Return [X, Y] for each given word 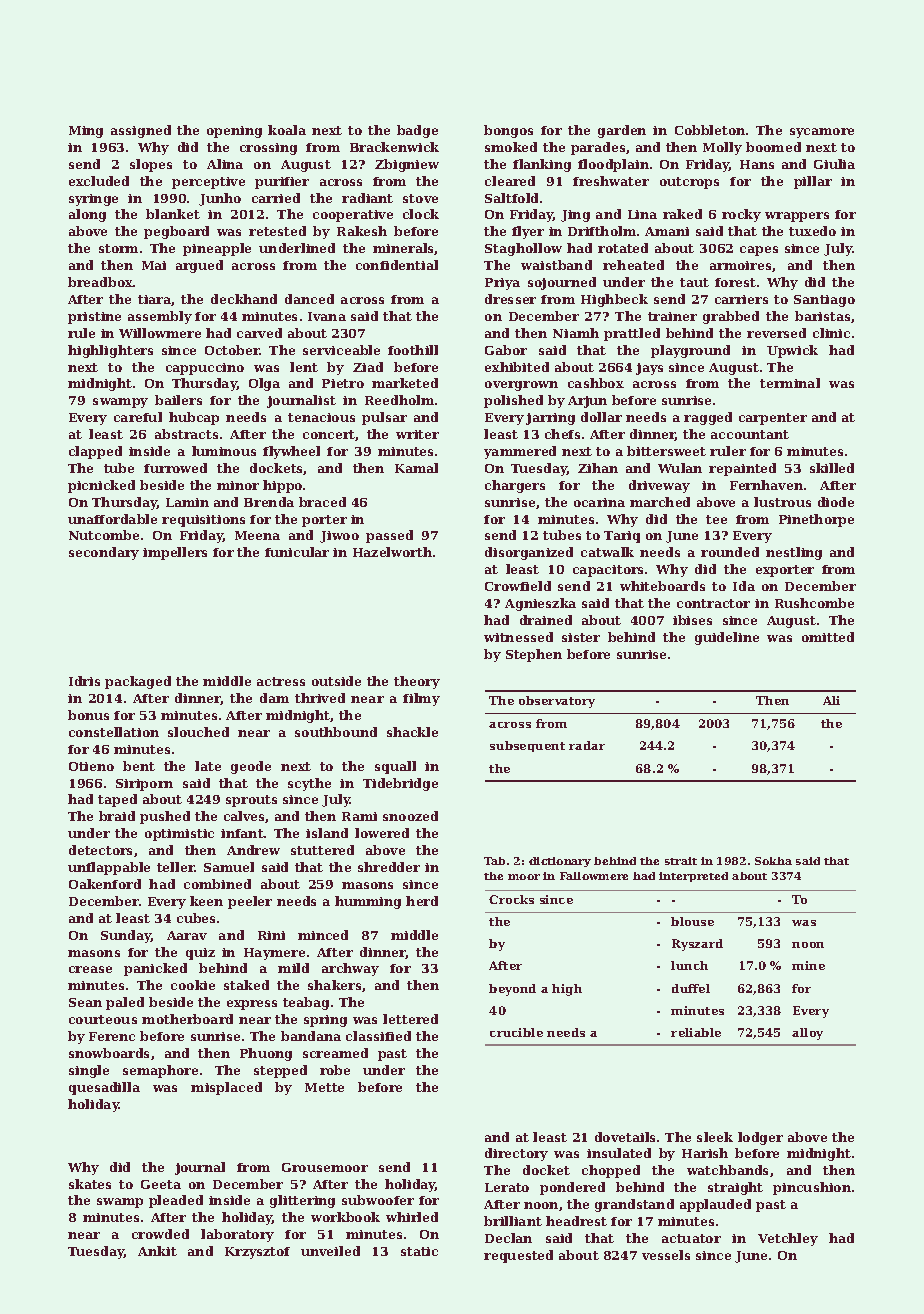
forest [735, 282]
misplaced [226, 1088]
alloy [807, 1034]
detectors [100, 850]
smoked [511, 147]
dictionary [560, 862]
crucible [516, 1032]
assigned [141, 131]
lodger [760, 1138]
